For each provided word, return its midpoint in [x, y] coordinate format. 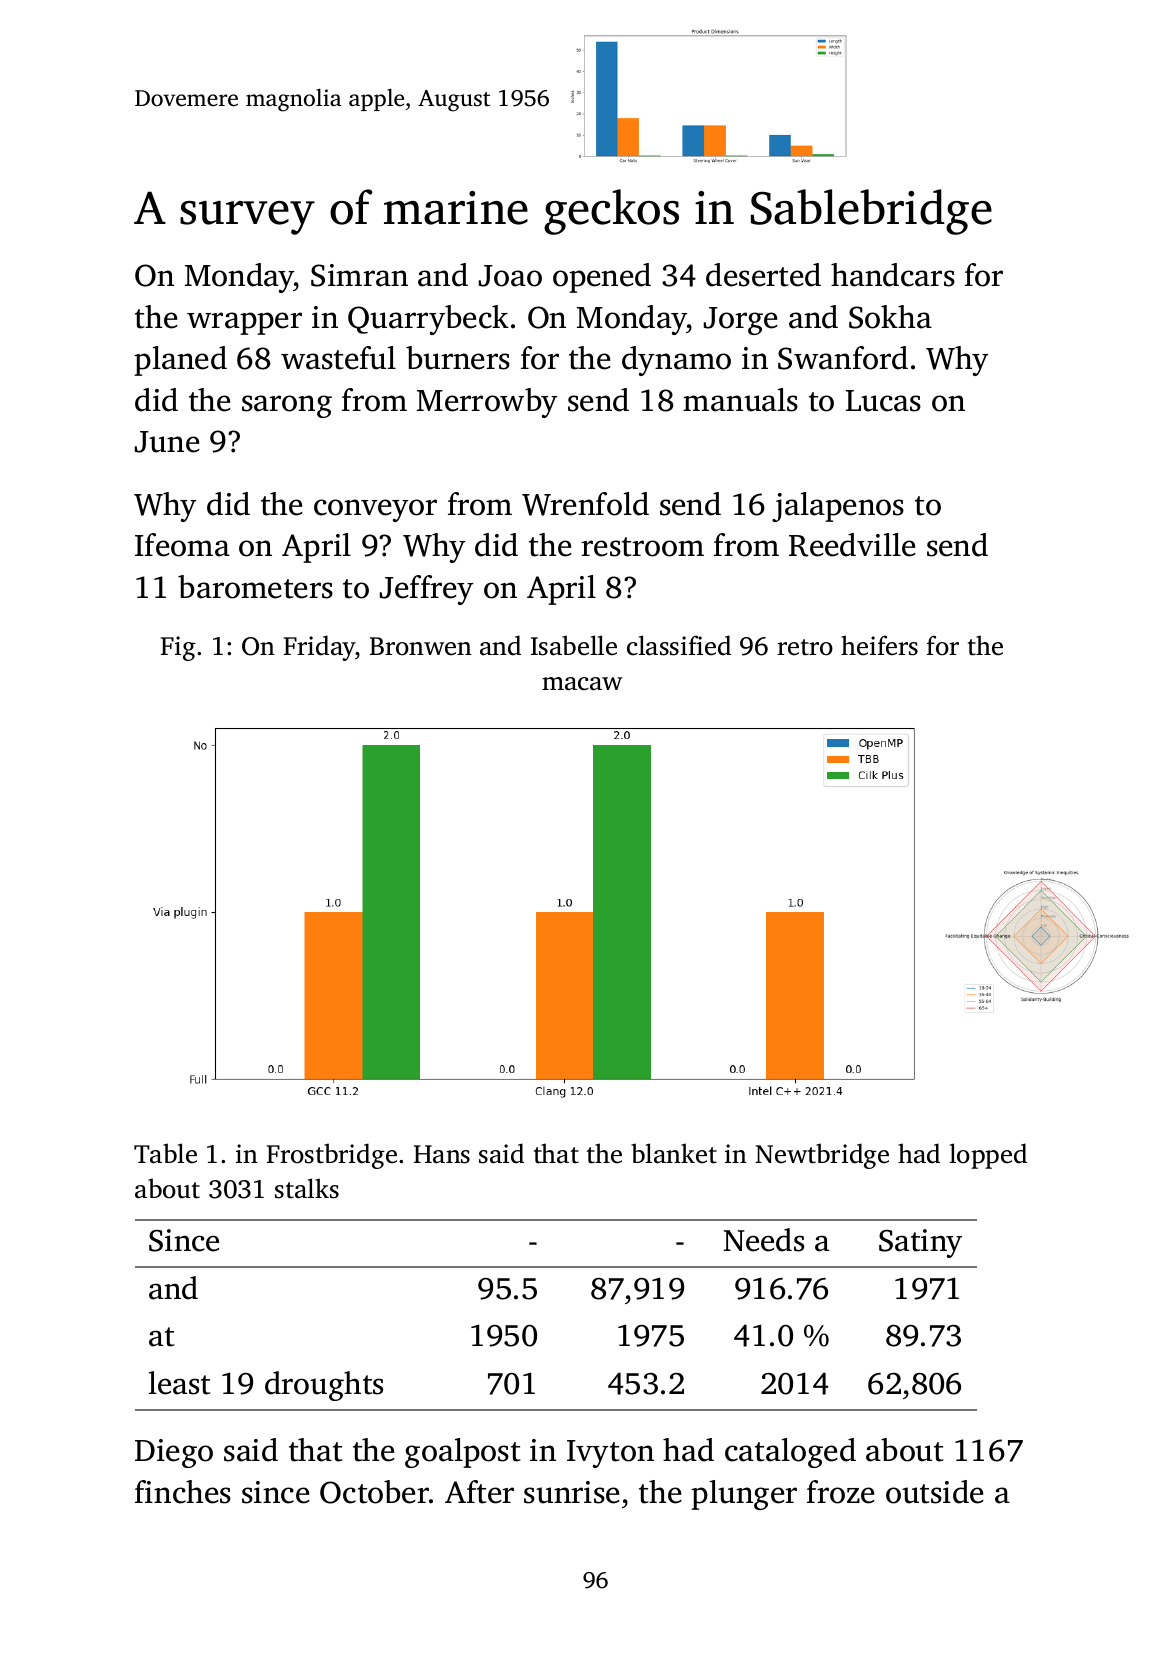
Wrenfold [585, 504]
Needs [764, 1240]
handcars [893, 275]
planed [180, 361]
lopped [988, 1156]
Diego [174, 1453]
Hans [442, 1154]
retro [805, 647]
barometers [255, 587]
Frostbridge [332, 1156]
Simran [359, 275]
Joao [510, 276]
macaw [582, 684]
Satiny [920, 1243]
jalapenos [838, 507]
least [180, 1383]
